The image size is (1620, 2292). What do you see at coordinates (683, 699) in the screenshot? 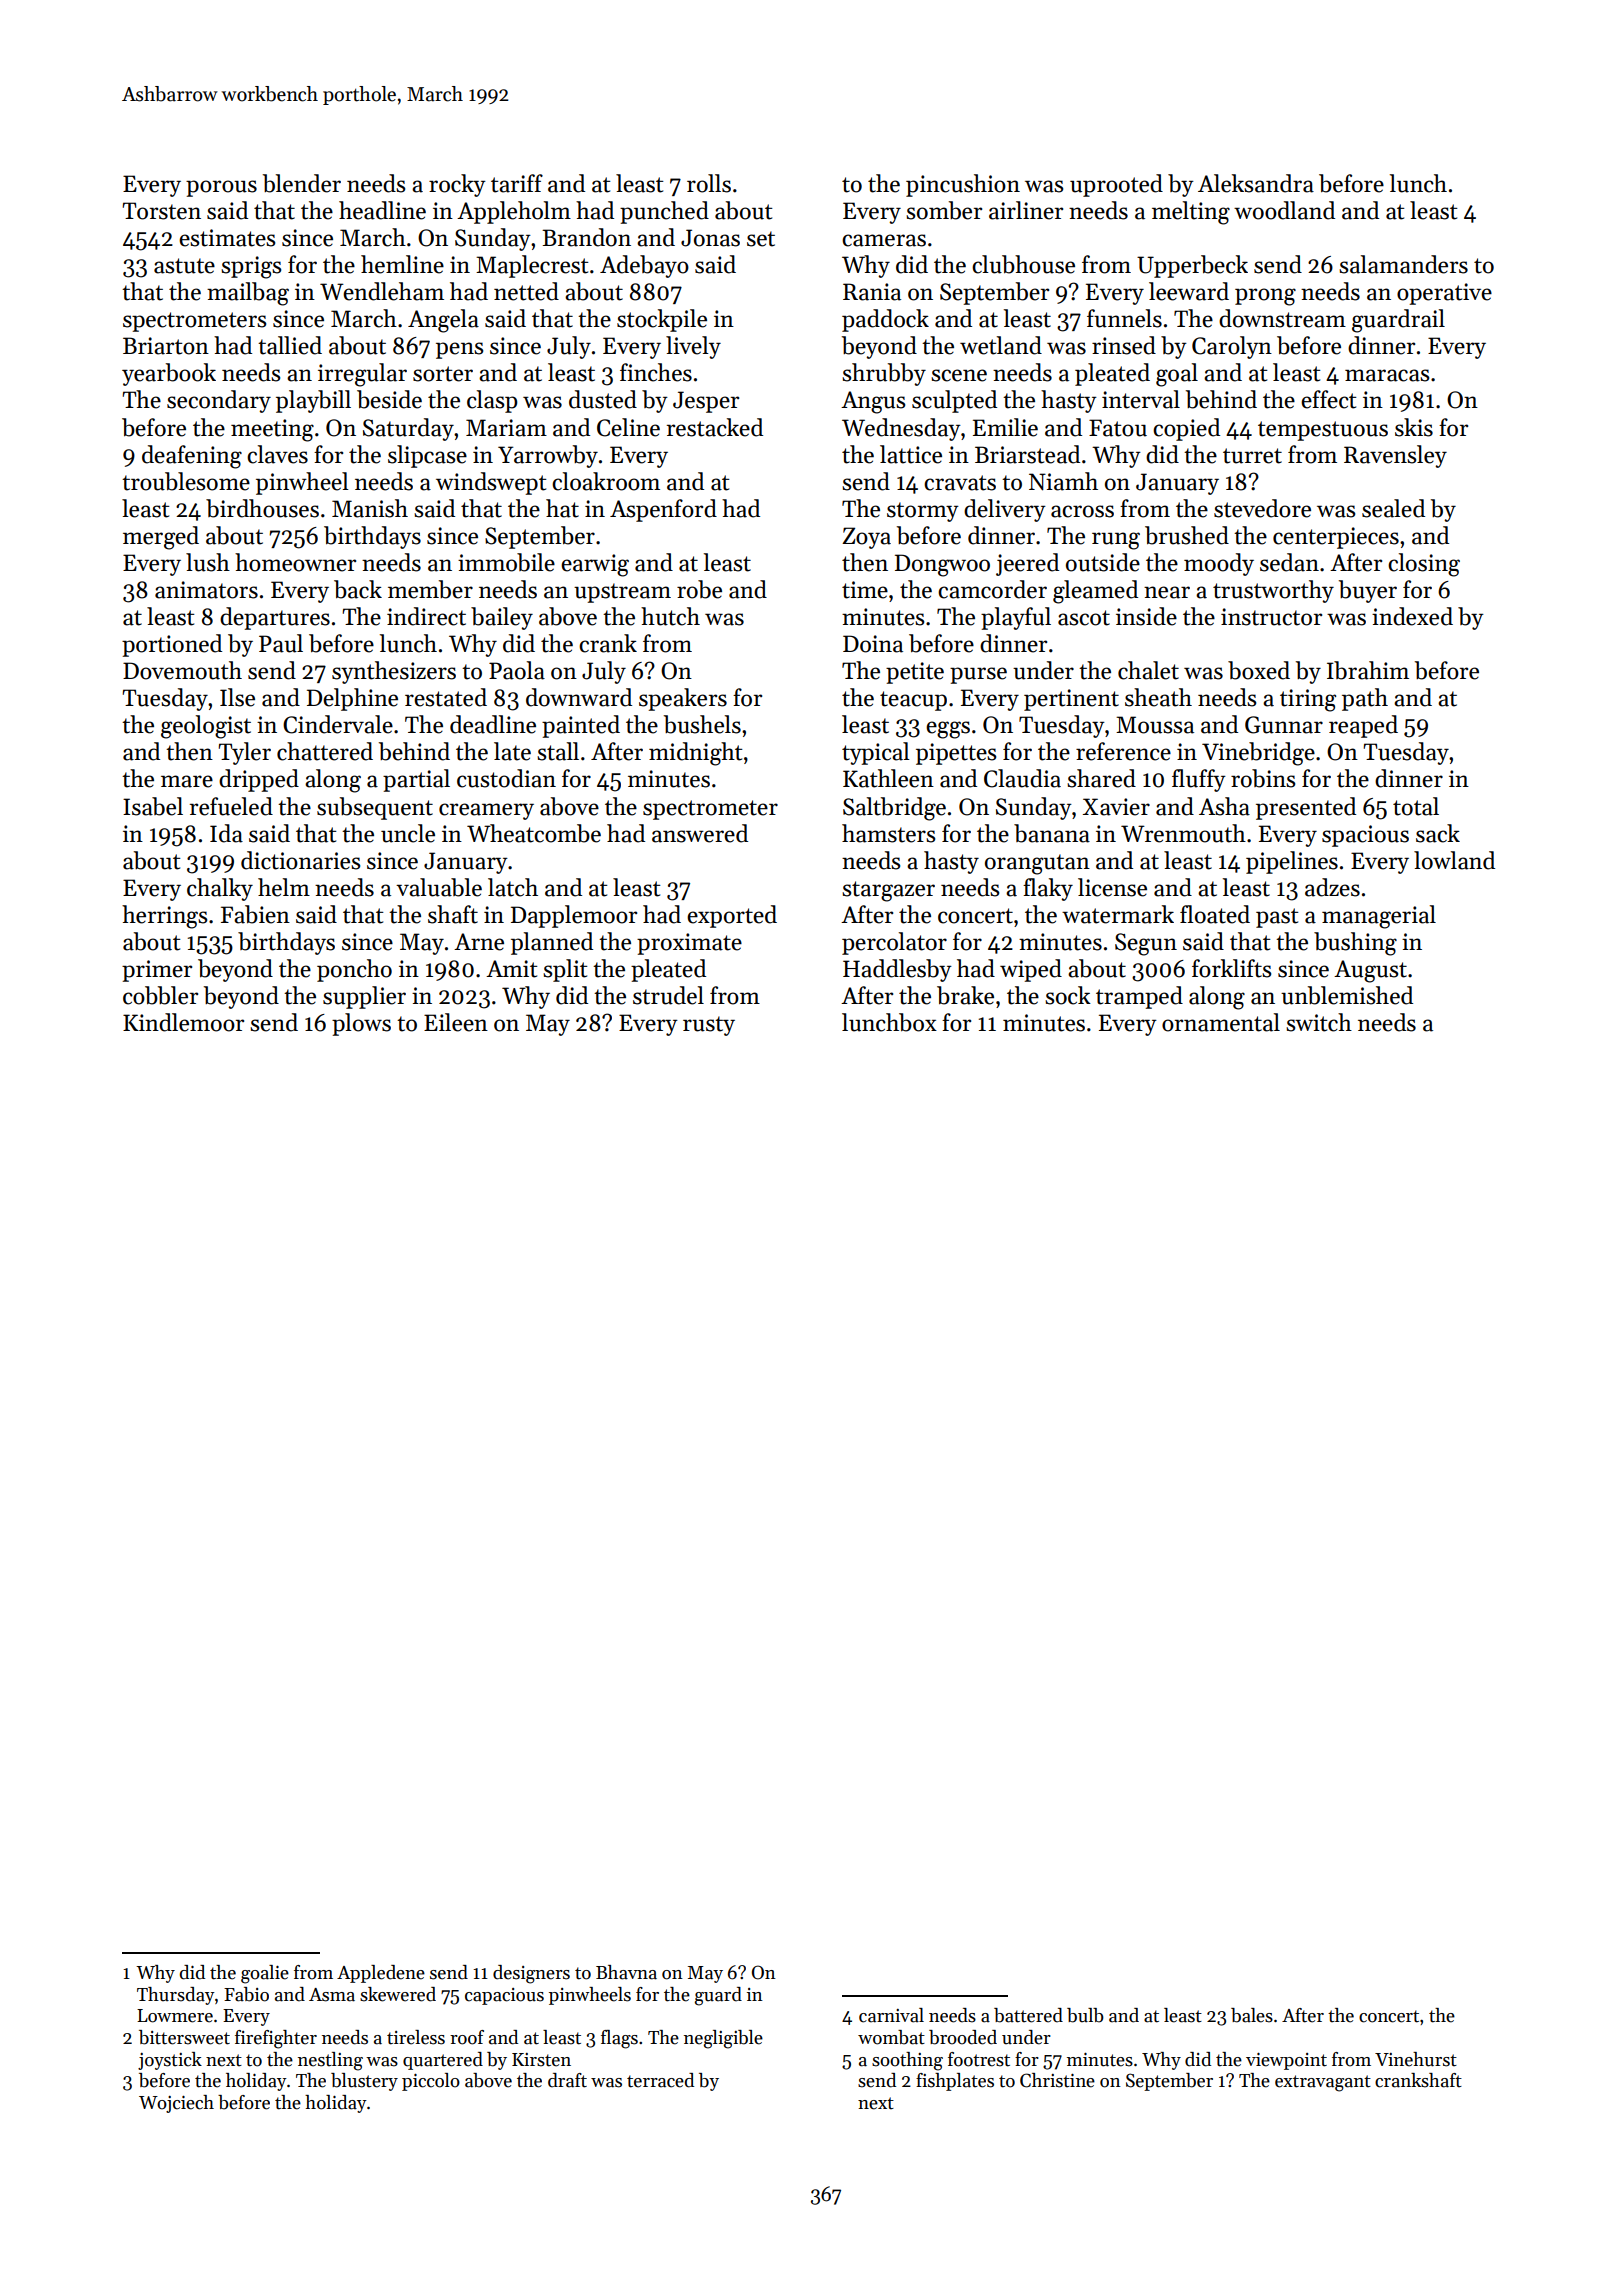
I see `speakers` at bounding box center [683, 699].
